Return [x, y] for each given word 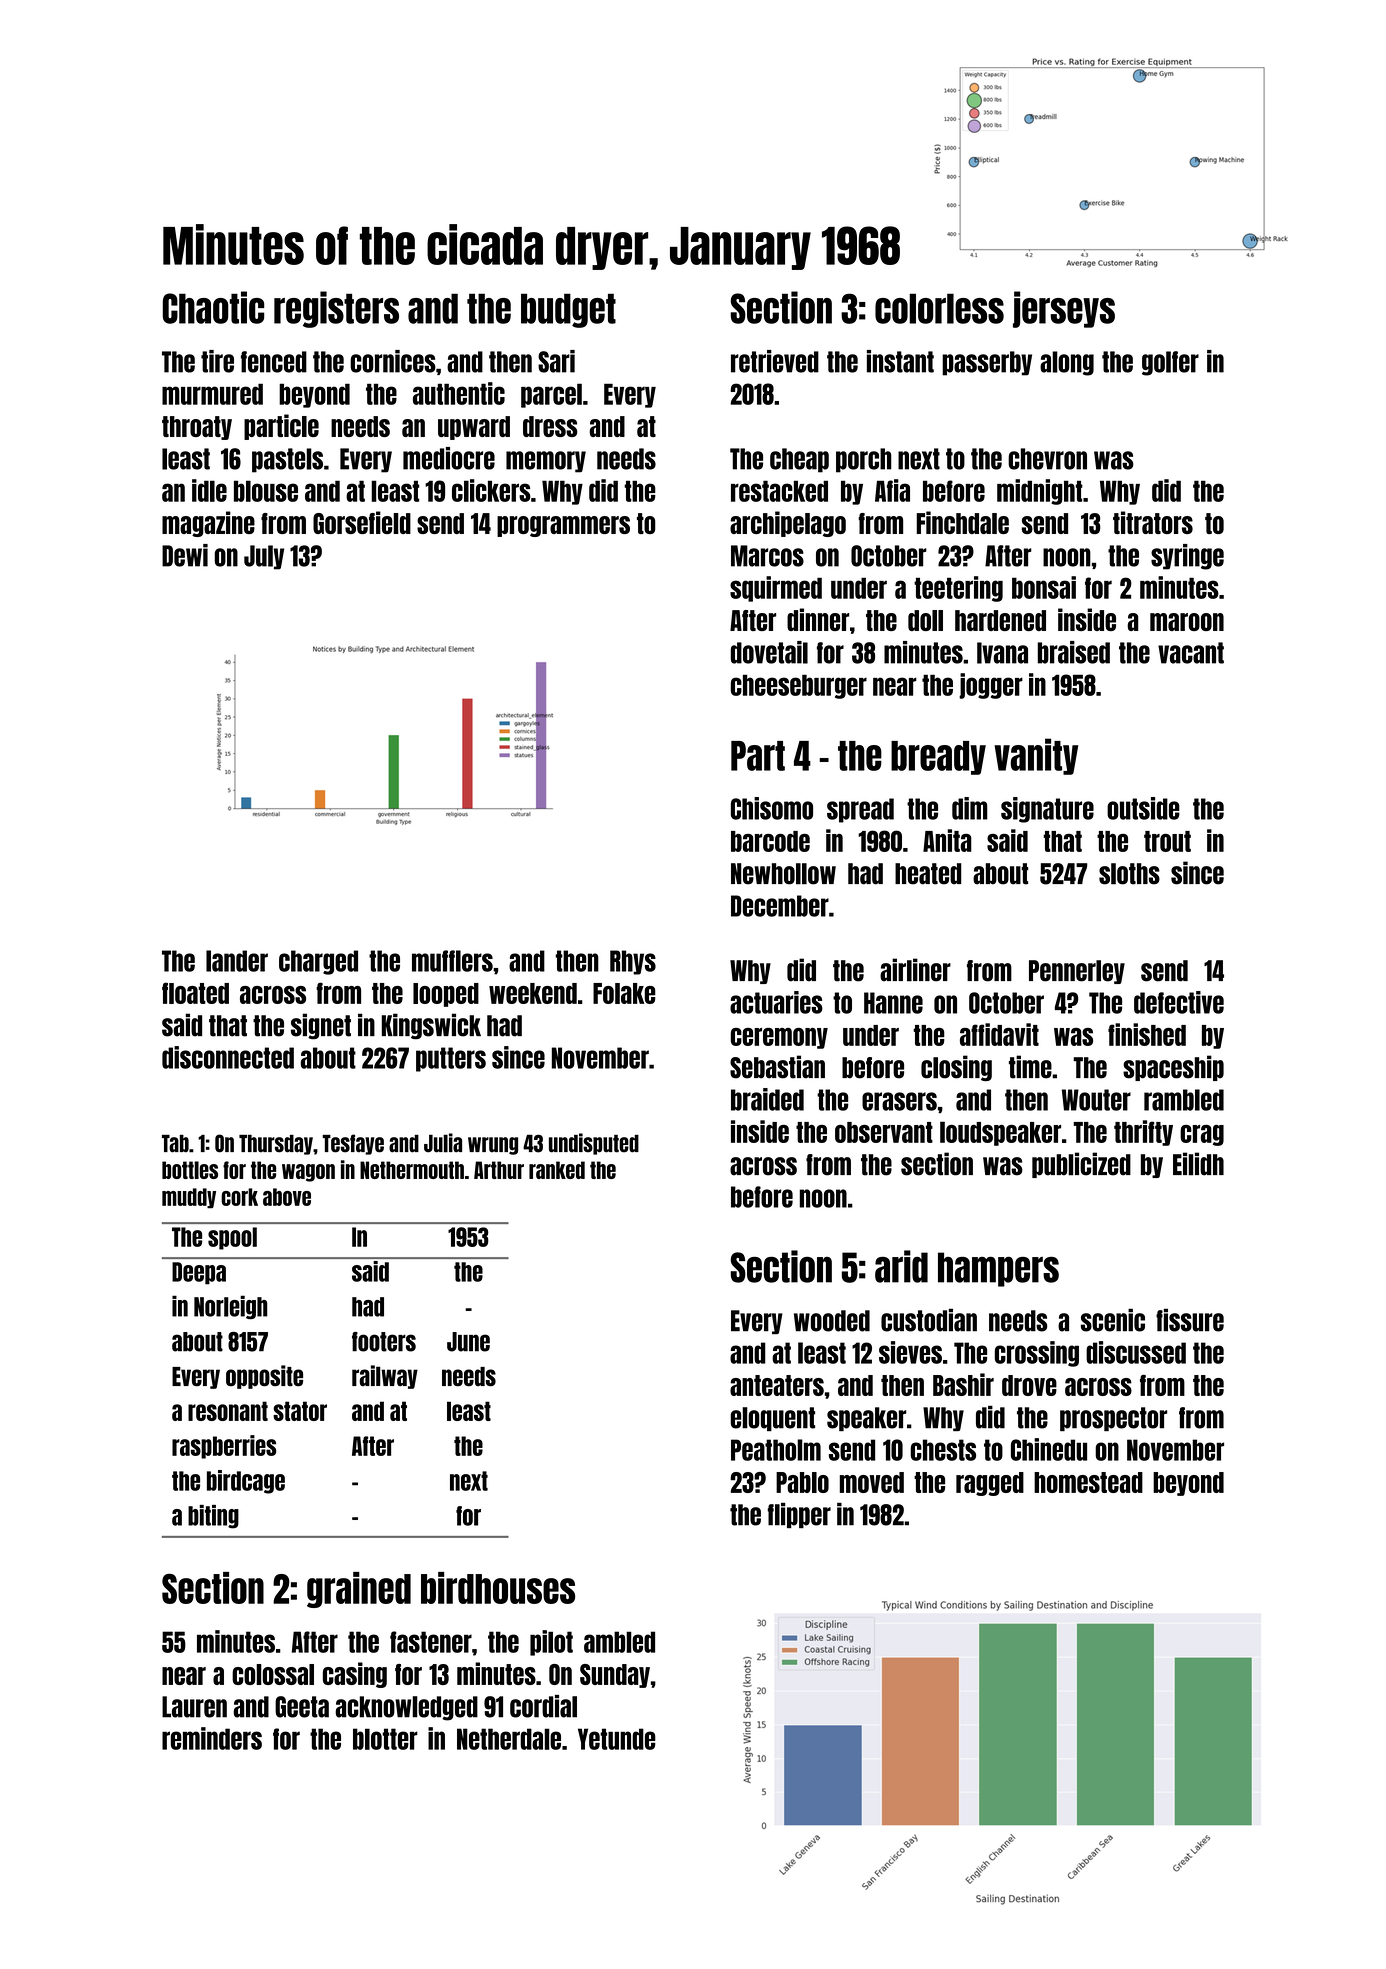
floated [195, 993]
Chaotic [213, 307]
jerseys [1064, 309]
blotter [385, 1739]
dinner [818, 619]
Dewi [185, 555]
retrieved [775, 361]
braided [767, 1099]
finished [1147, 1034]
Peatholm [776, 1450]
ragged [990, 1484]
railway [385, 1377]
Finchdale [963, 522]
